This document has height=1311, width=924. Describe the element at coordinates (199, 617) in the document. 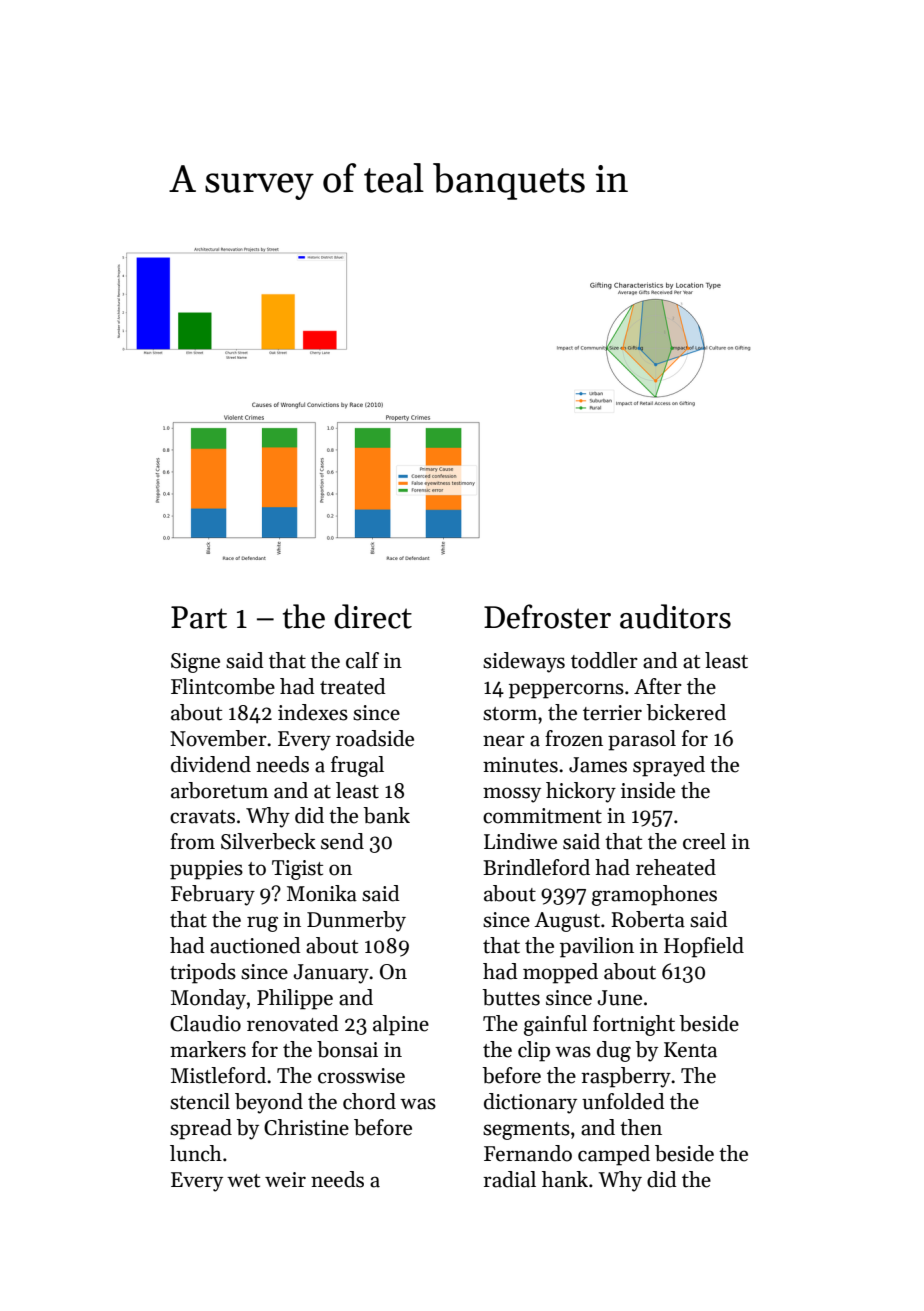

I see `Part` at that location.
